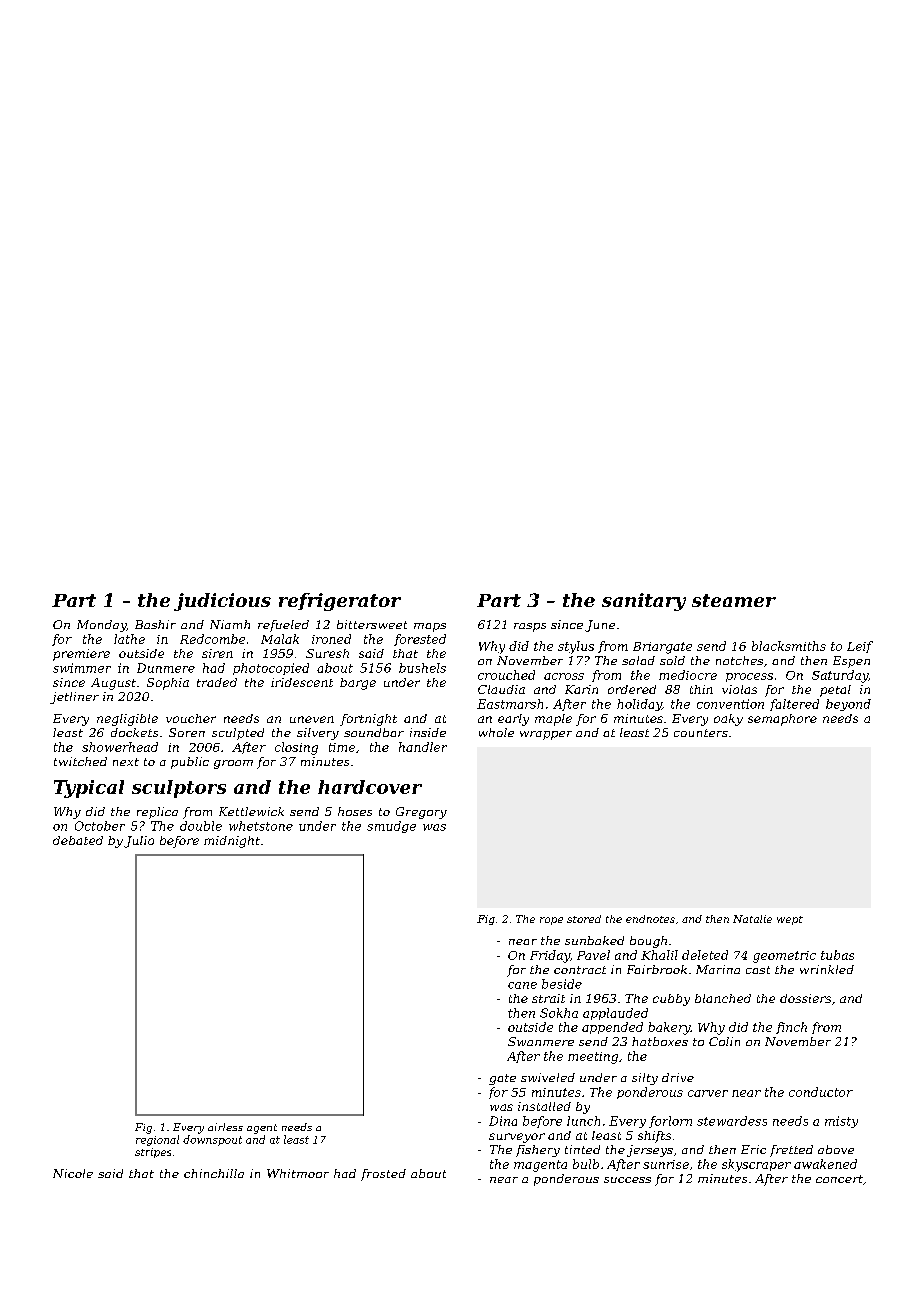  Describe the element at coordinates (139, 842) in the screenshot. I see `Julio` at that location.
